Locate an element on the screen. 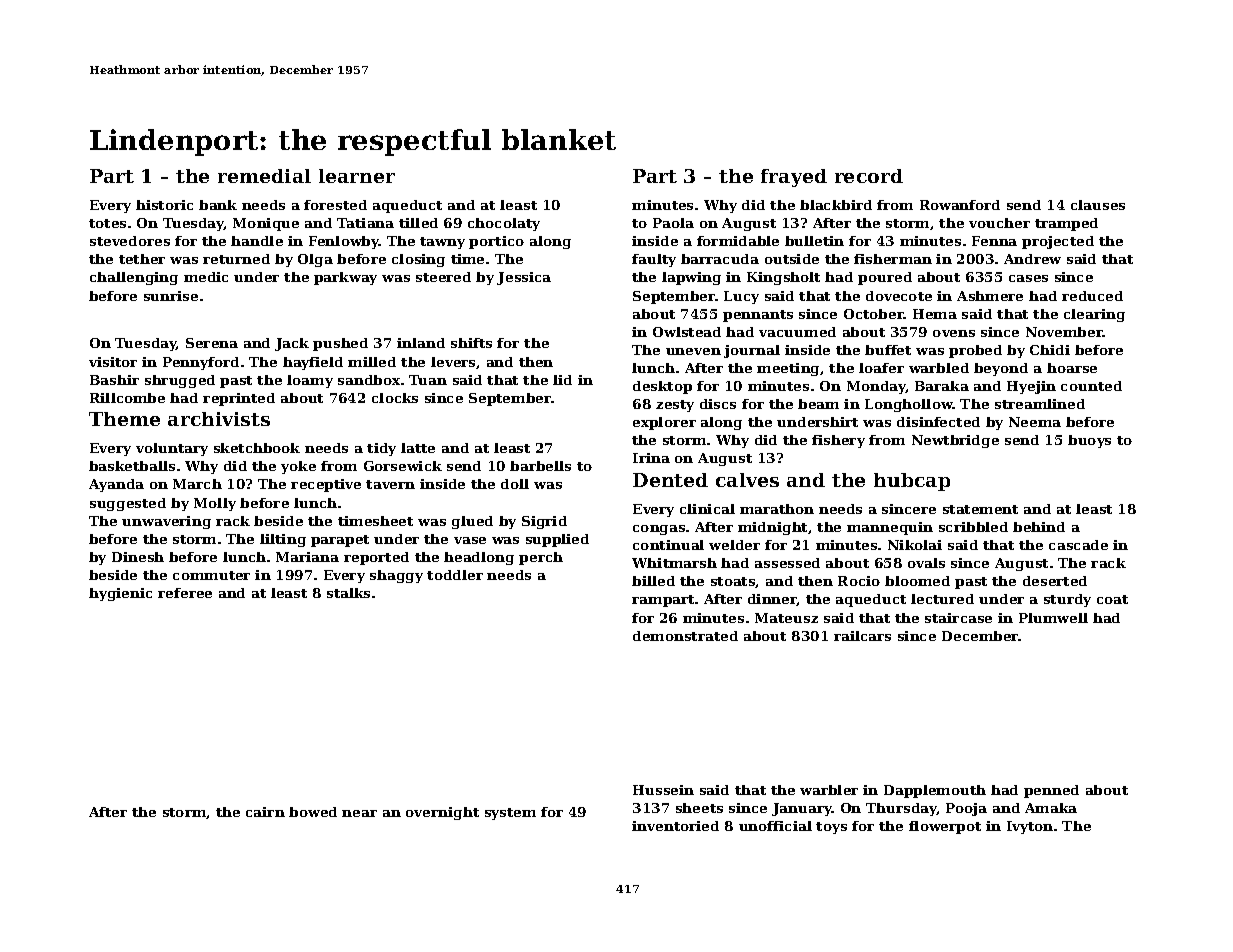 The image size is (1233, 952). record is located at coordinates (869, 176).
